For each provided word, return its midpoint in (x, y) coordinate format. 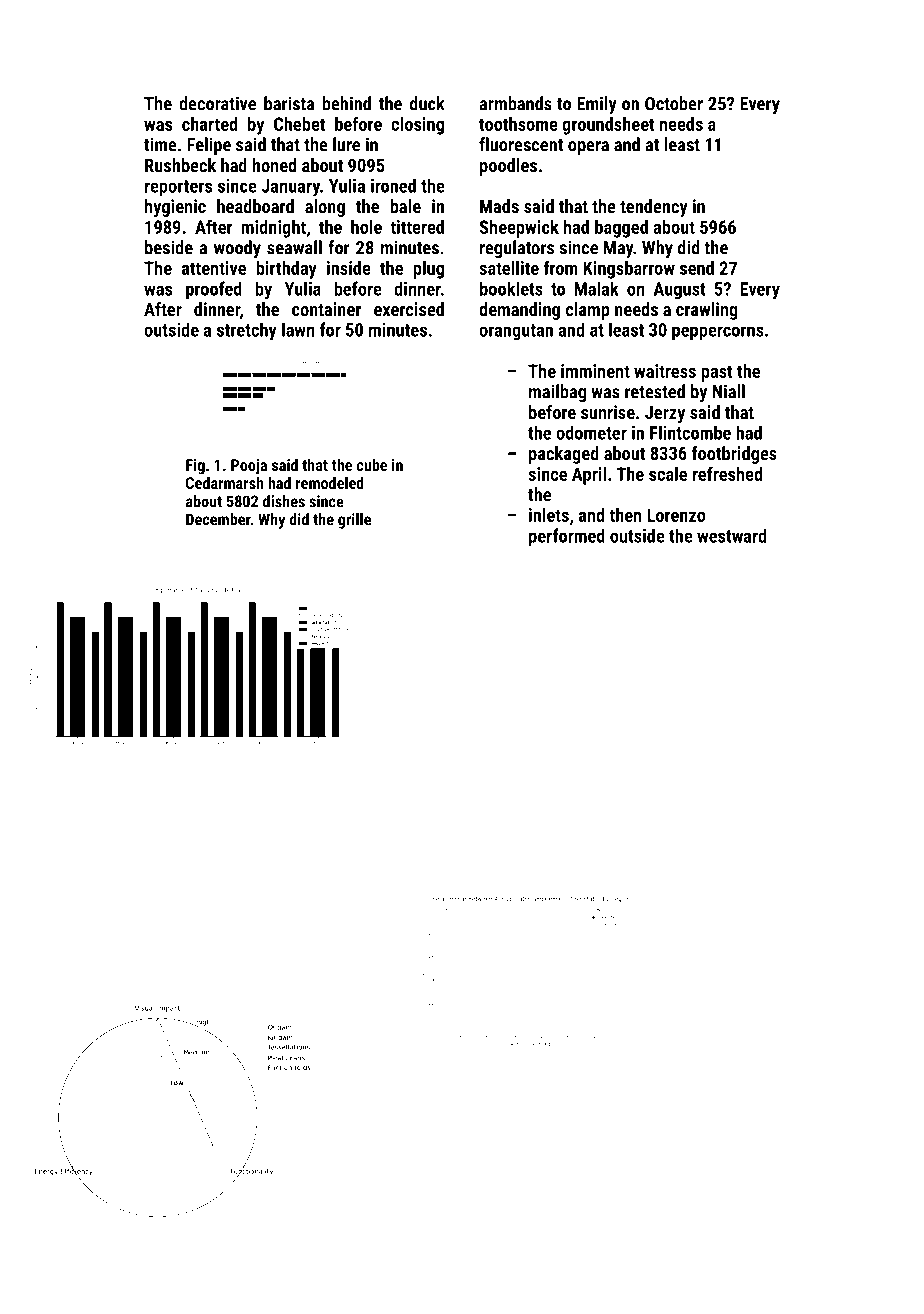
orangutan (516, 332)
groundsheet (608, 126)
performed (567, 537)
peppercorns (718, 333)
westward (731, 535)
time (160, 144)
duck (427, 103)
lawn (298, 329)
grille (354, 521)
